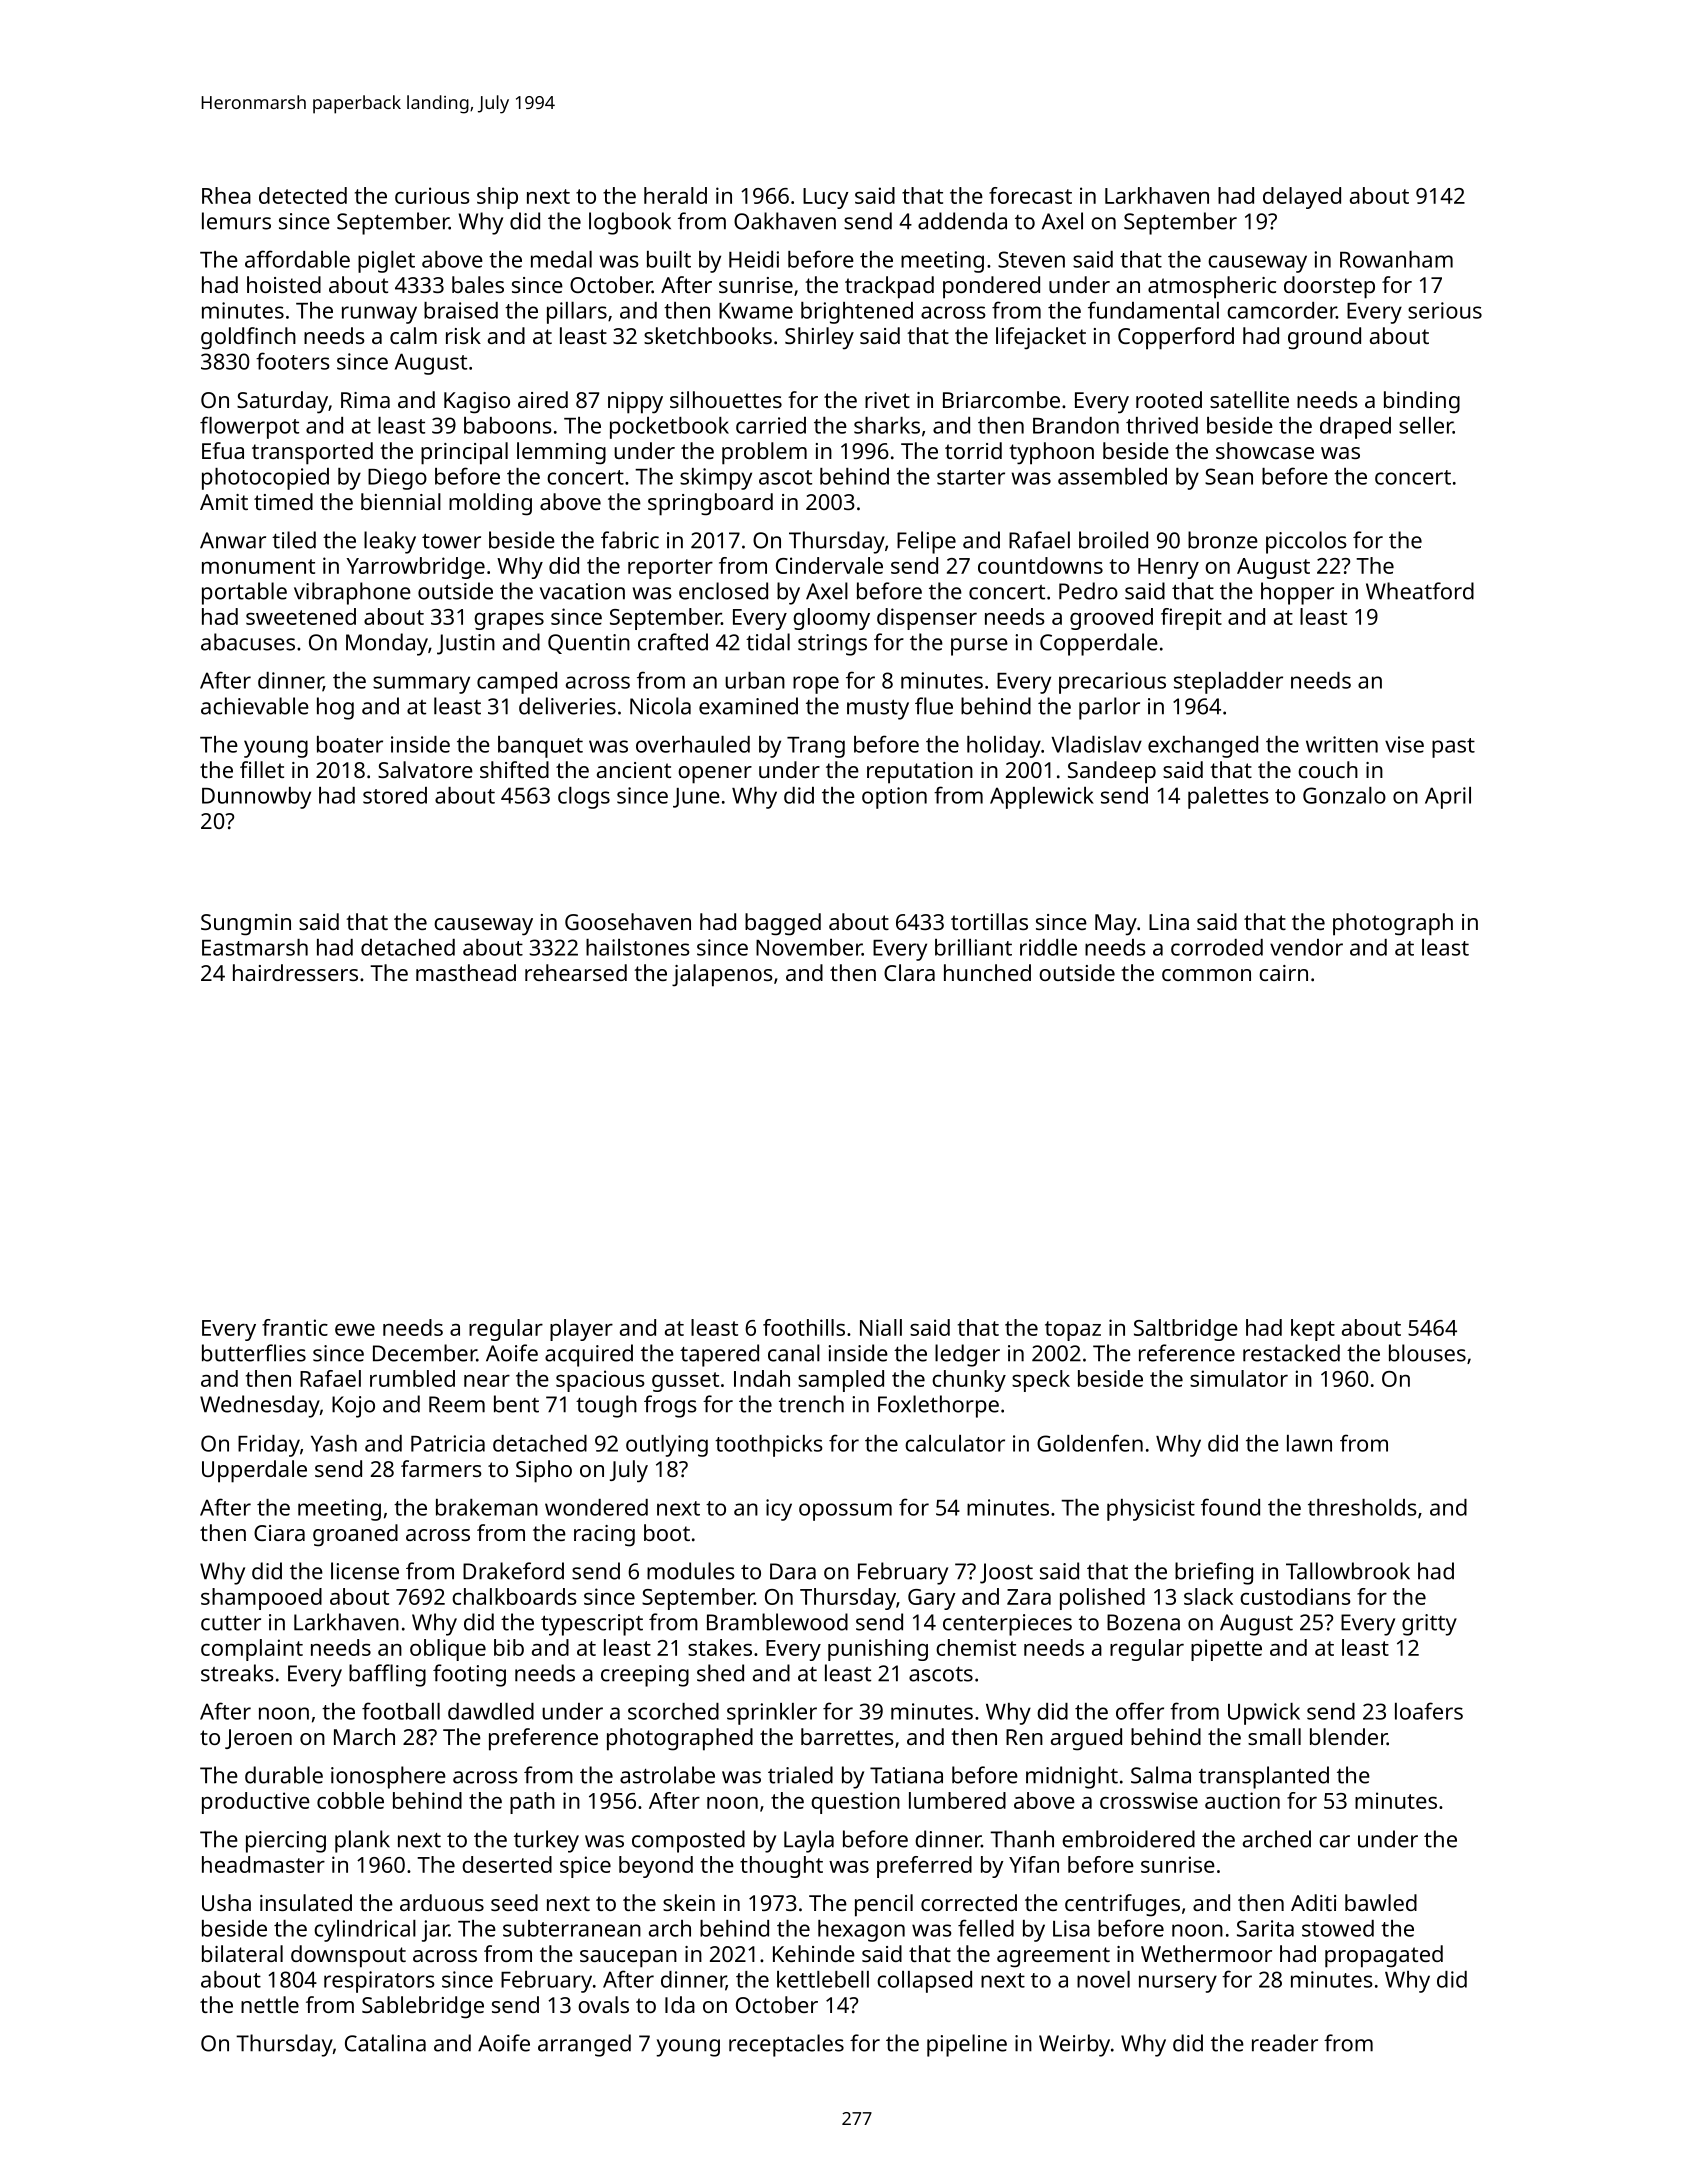  What do you see at coordinates (967, 2045) in the page?
I see `pipeline` at bounding box center [967, 2045].
